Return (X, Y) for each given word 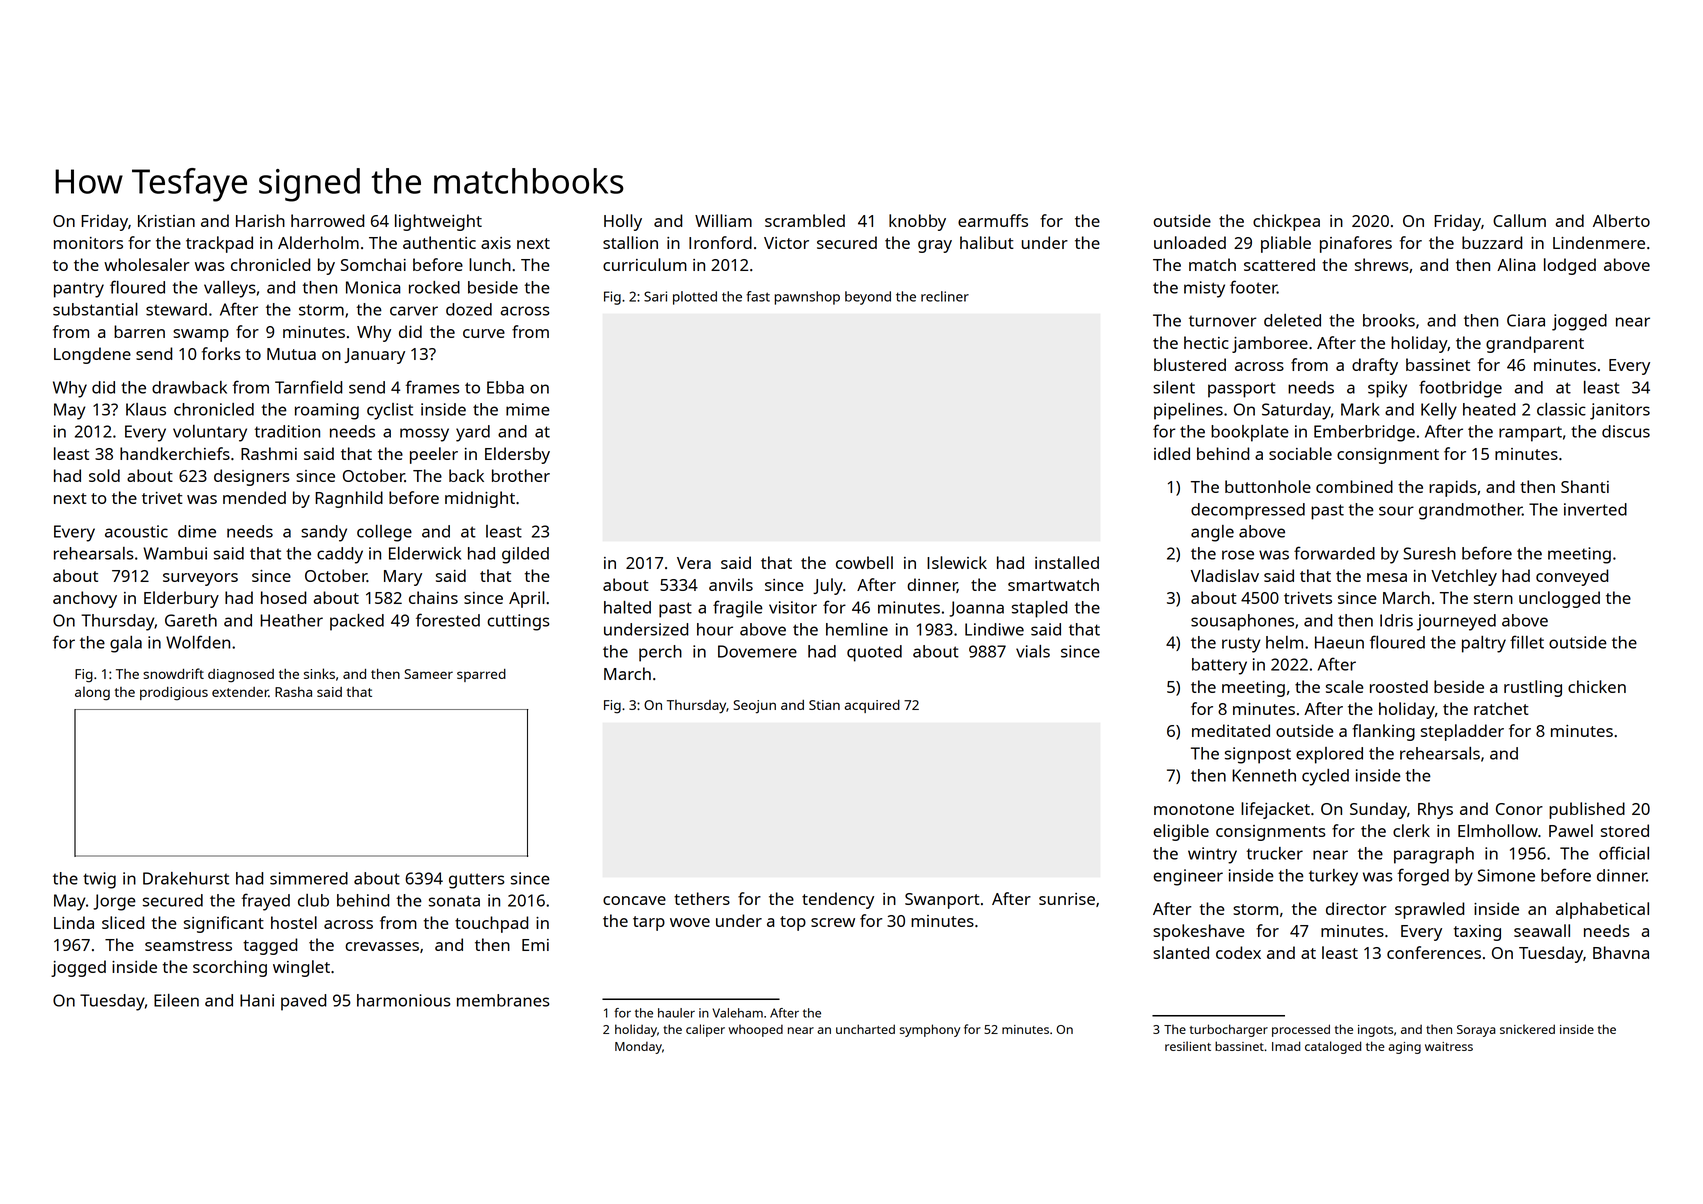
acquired (872, 706)
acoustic (136, 531)
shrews (1382, 264)
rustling (1533, 688)
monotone (1194, 809)
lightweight (438, 222)
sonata (454, 901)
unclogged (1559, 599)
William (723, 220)
